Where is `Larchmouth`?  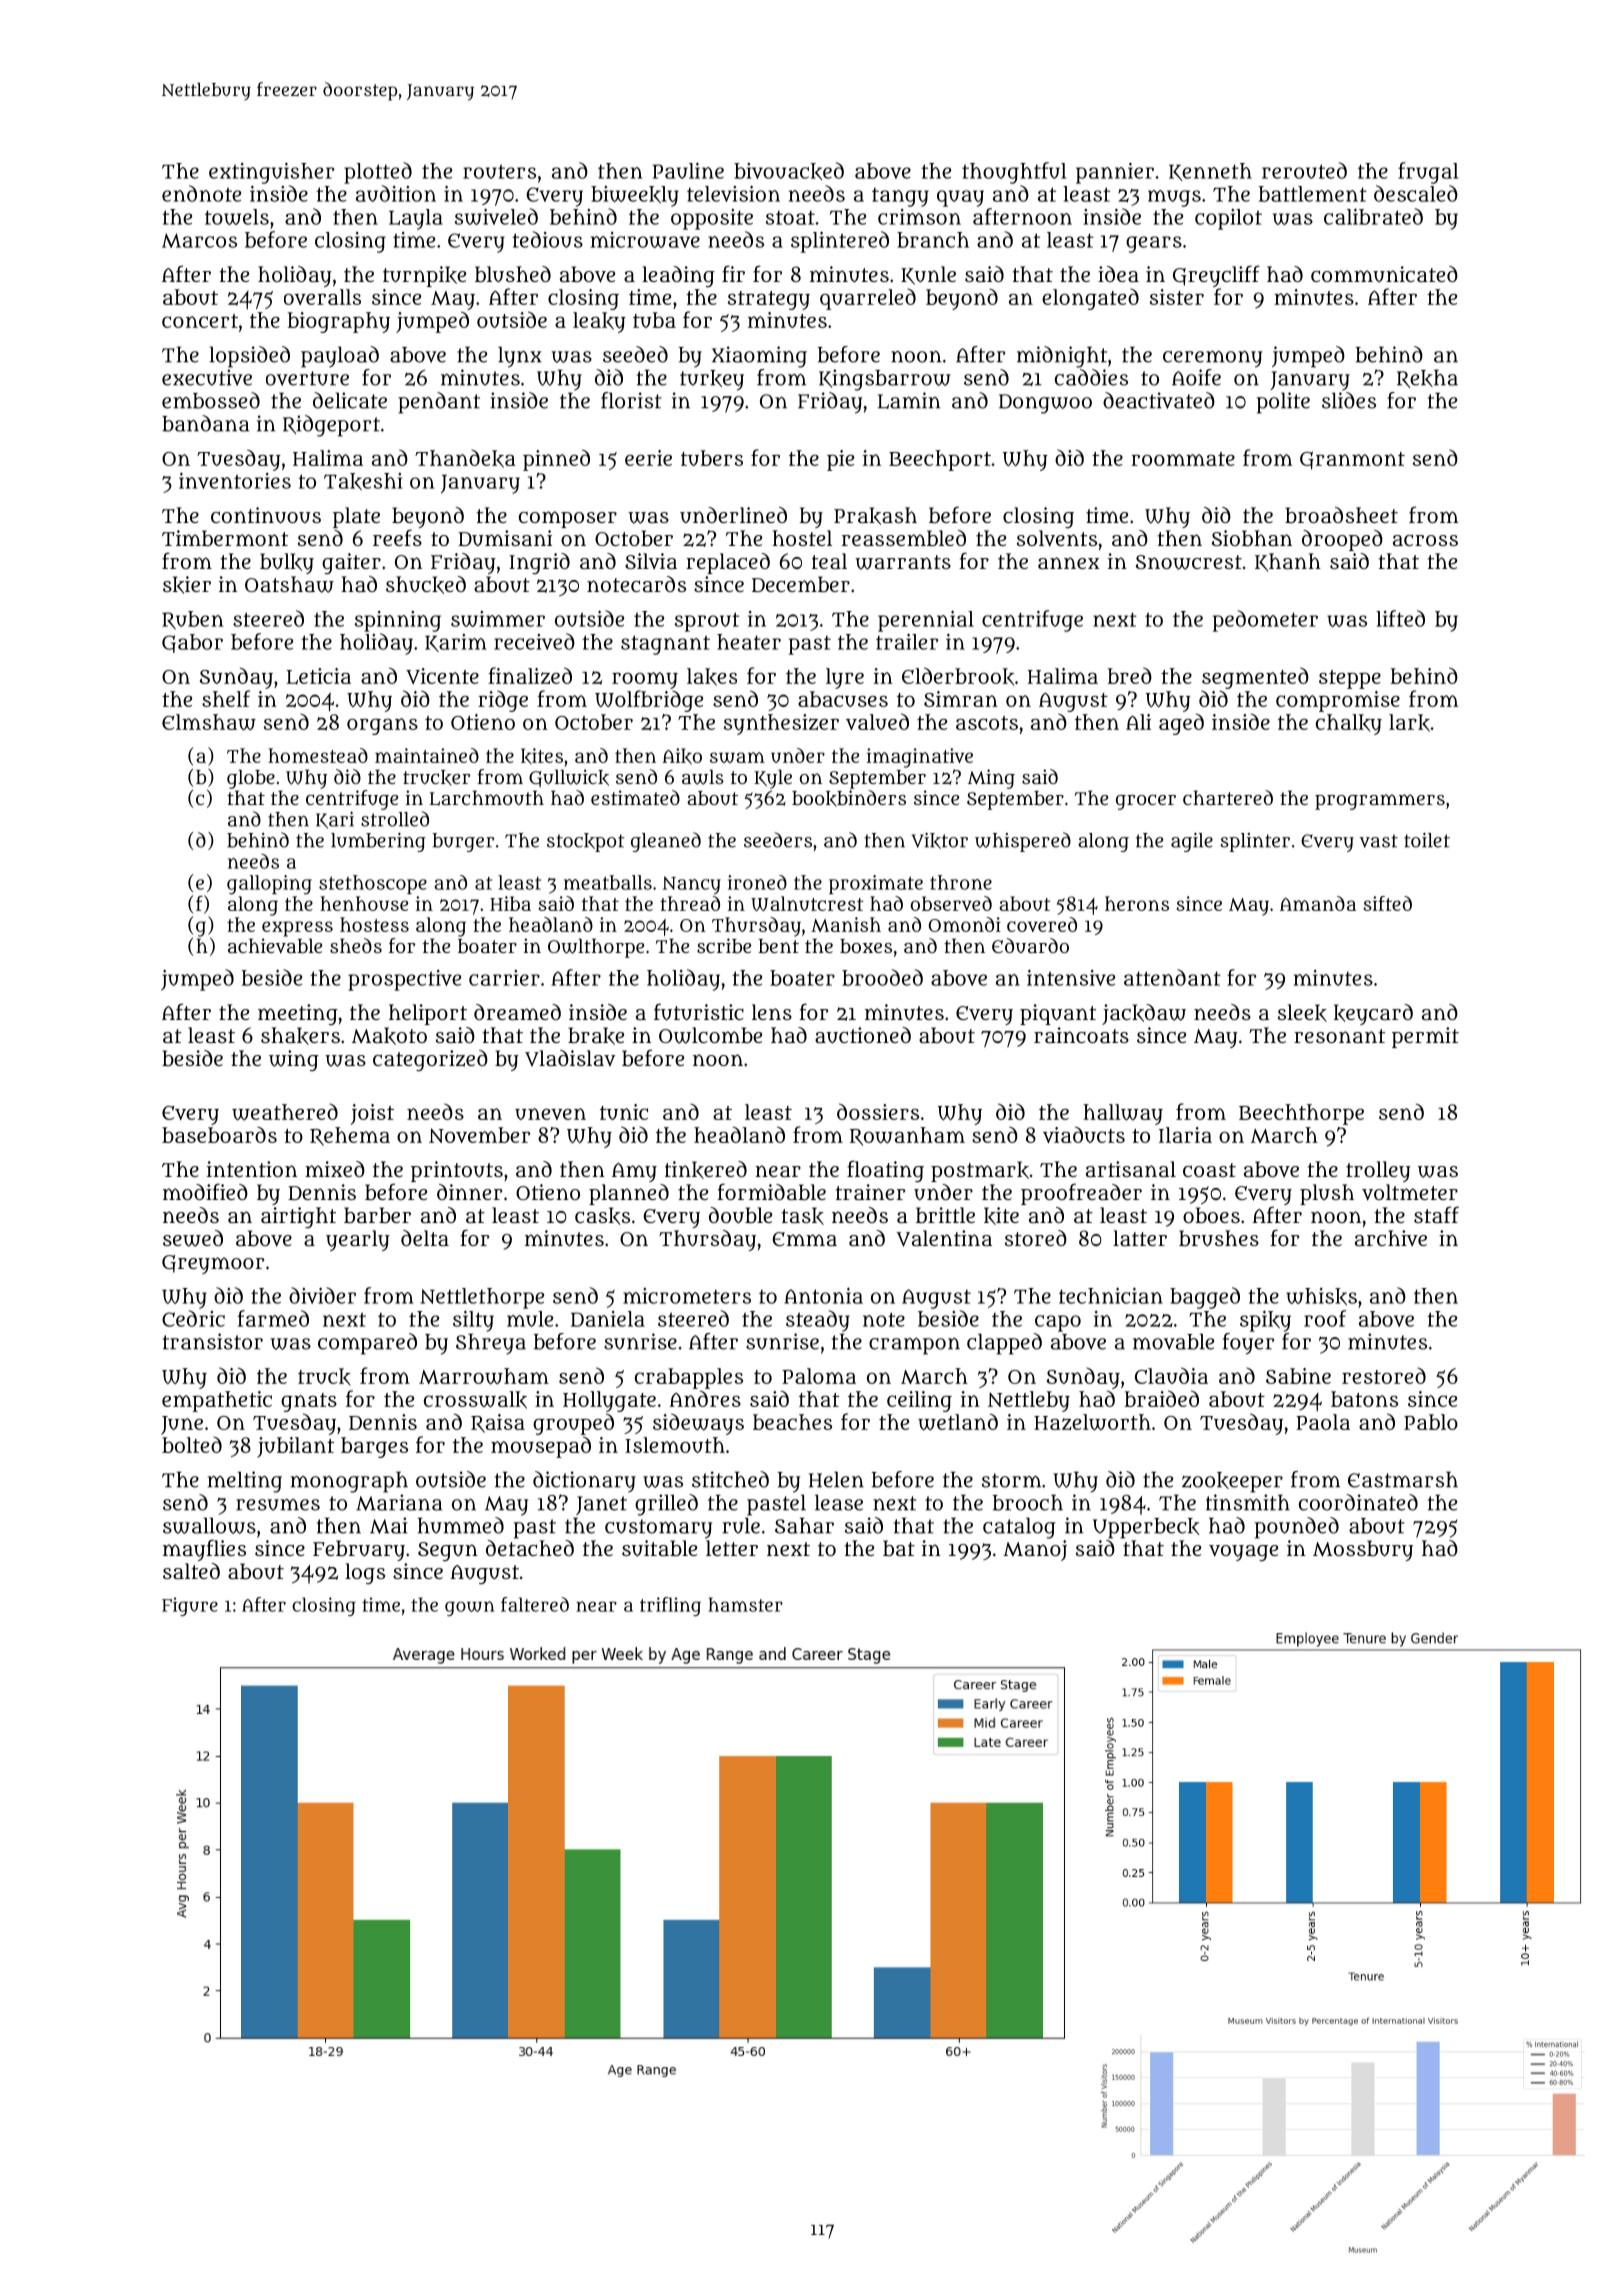 Larchmouth is located at coordinates (486, 798).
